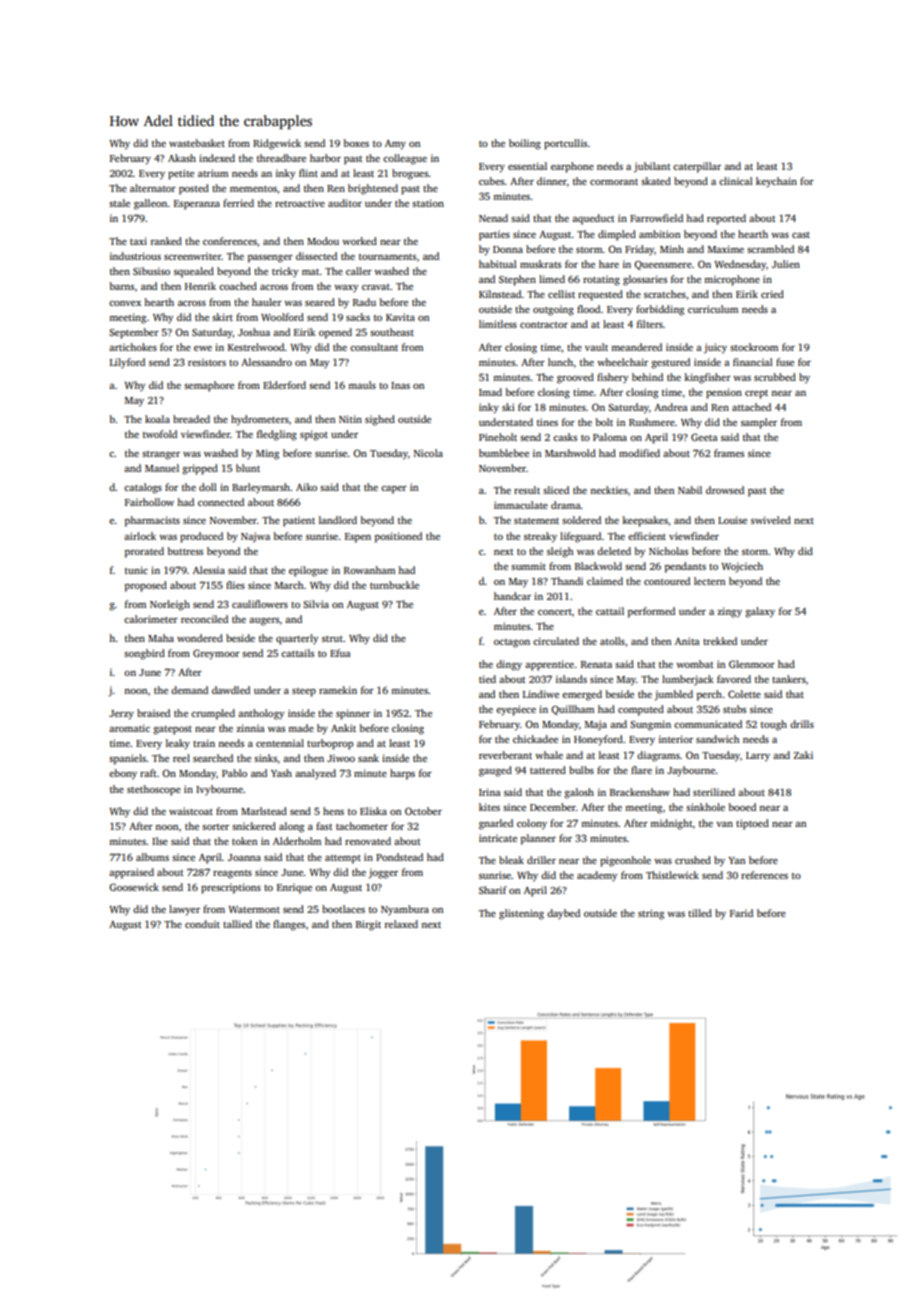 The height and width of the document is (1308, 924). I want to click on Maxime, so click(726, 249).
